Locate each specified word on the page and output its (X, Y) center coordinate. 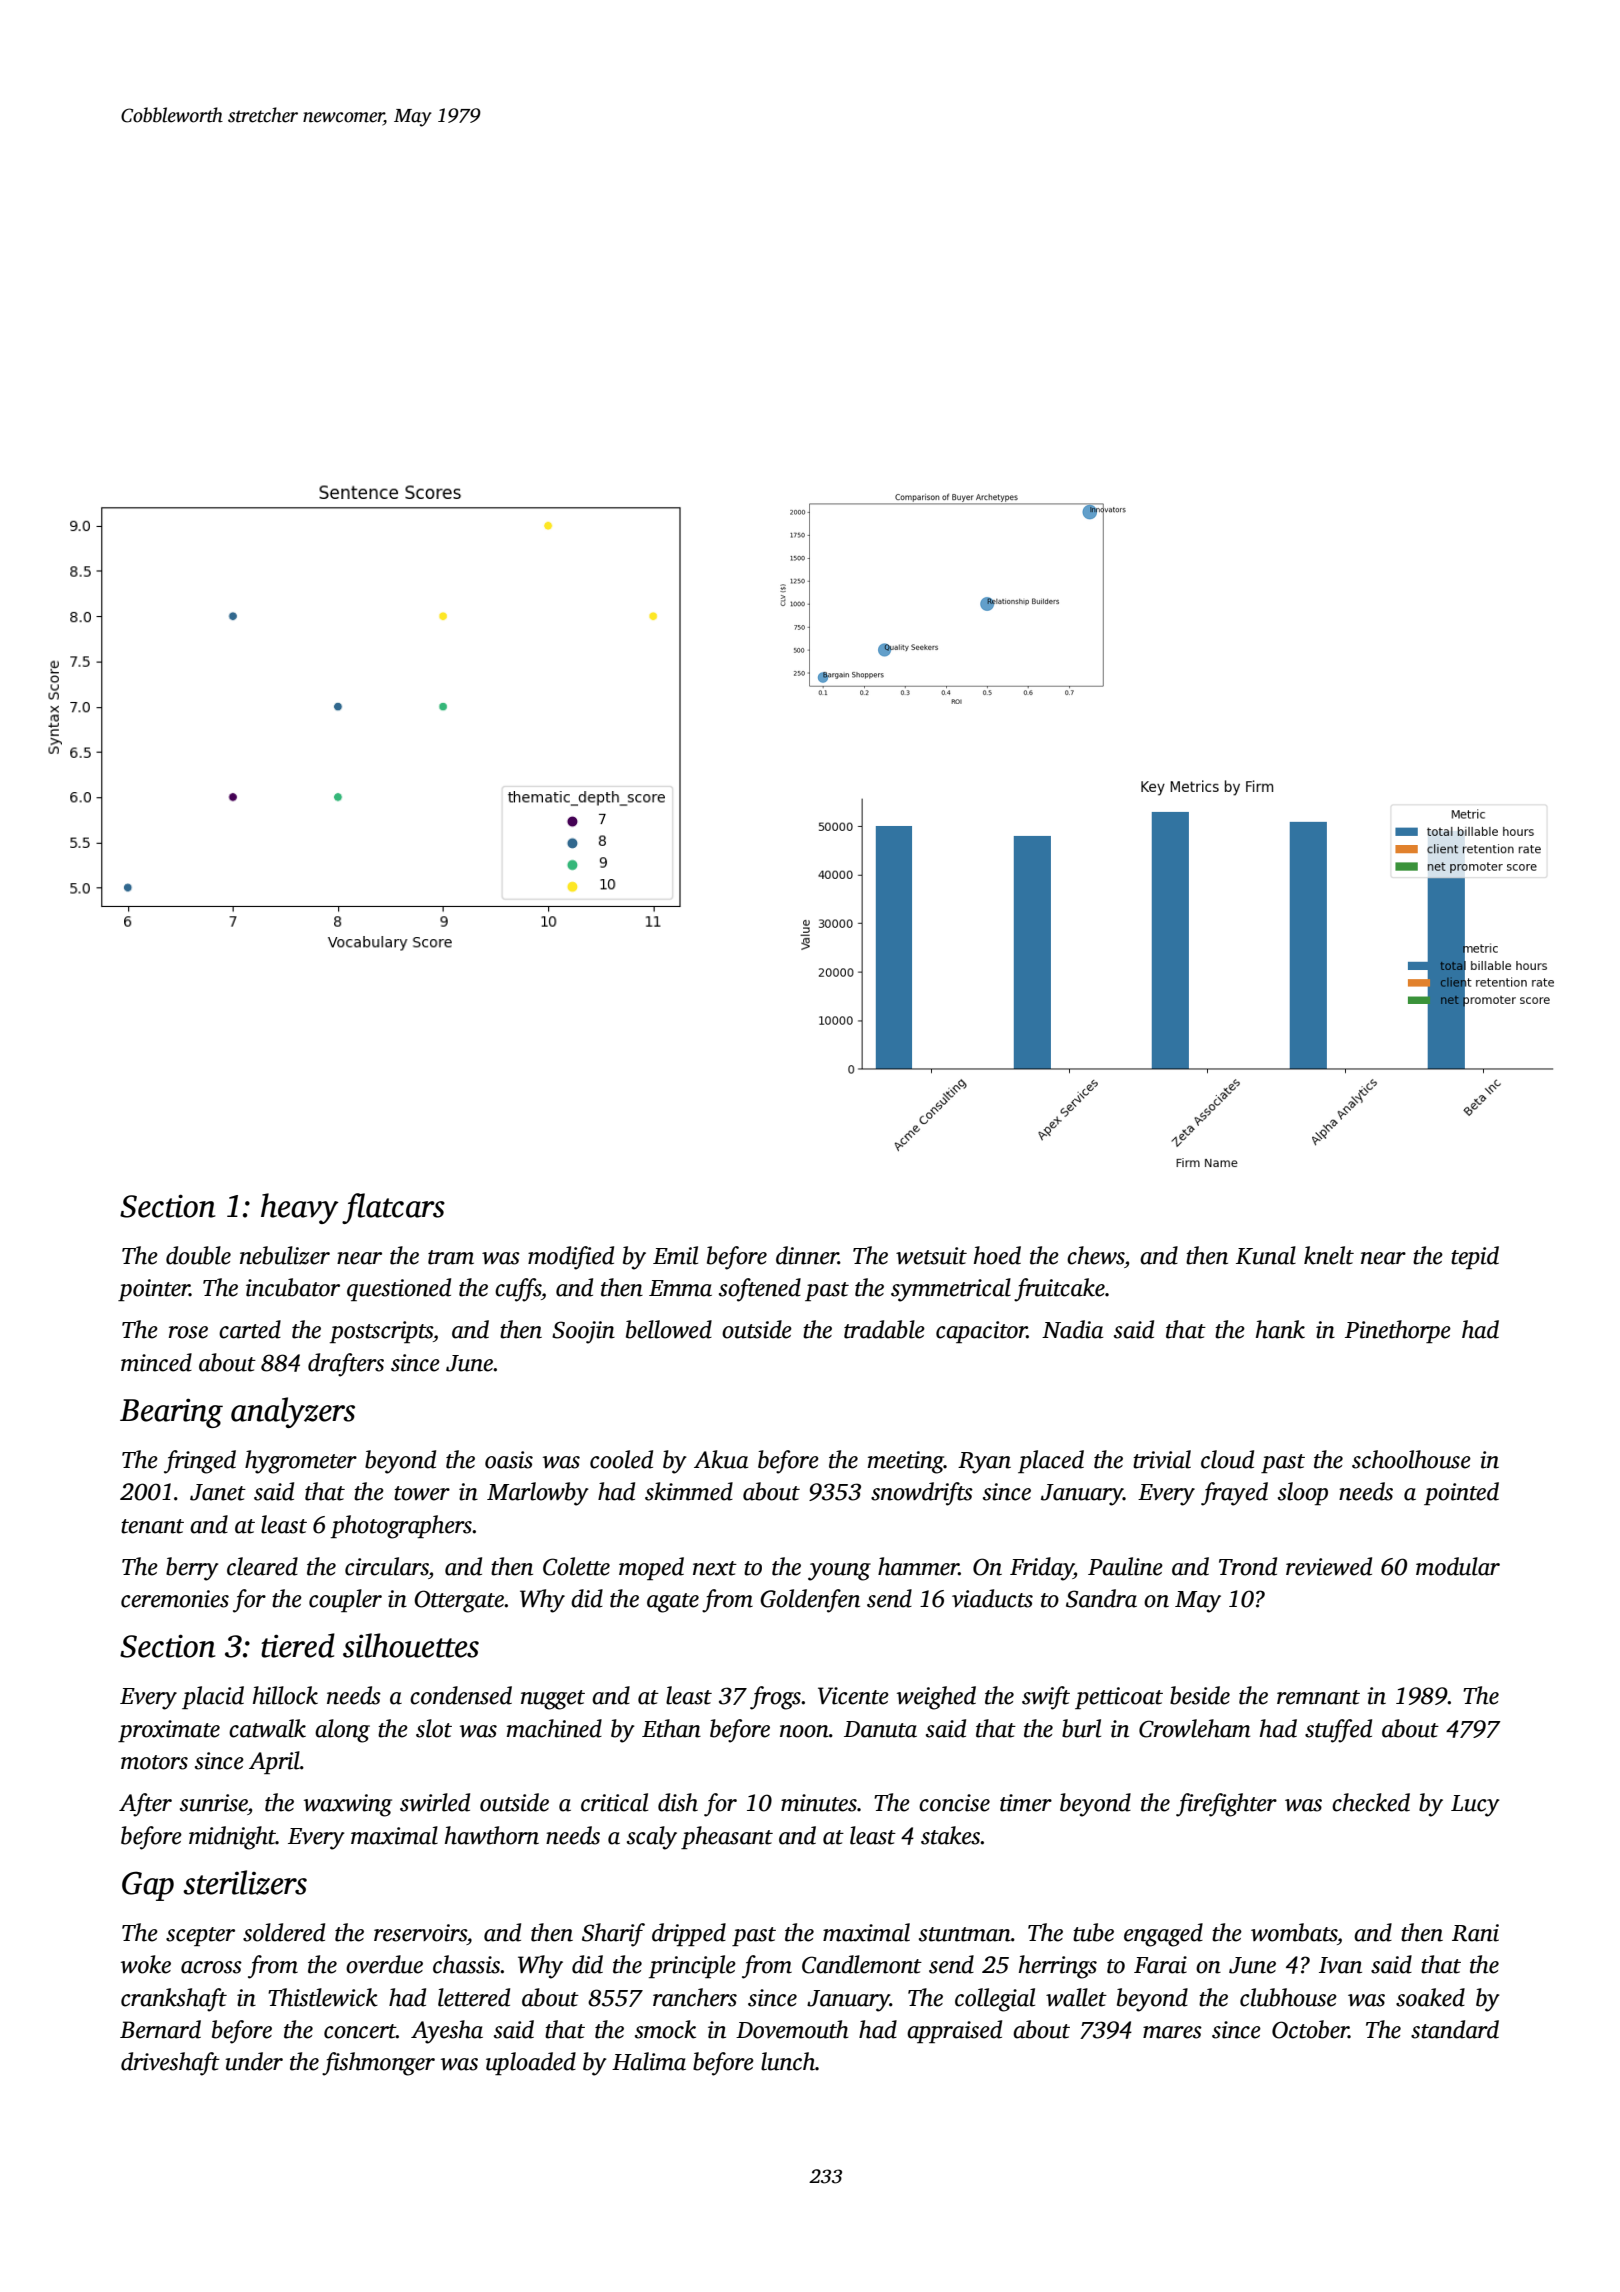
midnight (232, 1838)
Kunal (1266, 1255)
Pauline (1125, 1566)
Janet (218, 1492)
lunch (788, 2061)
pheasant (727, 1837)
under (254, 2061)
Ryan (984, 1463)
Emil (675, 1255)
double (198, 1255)
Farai (1160, 1965)
